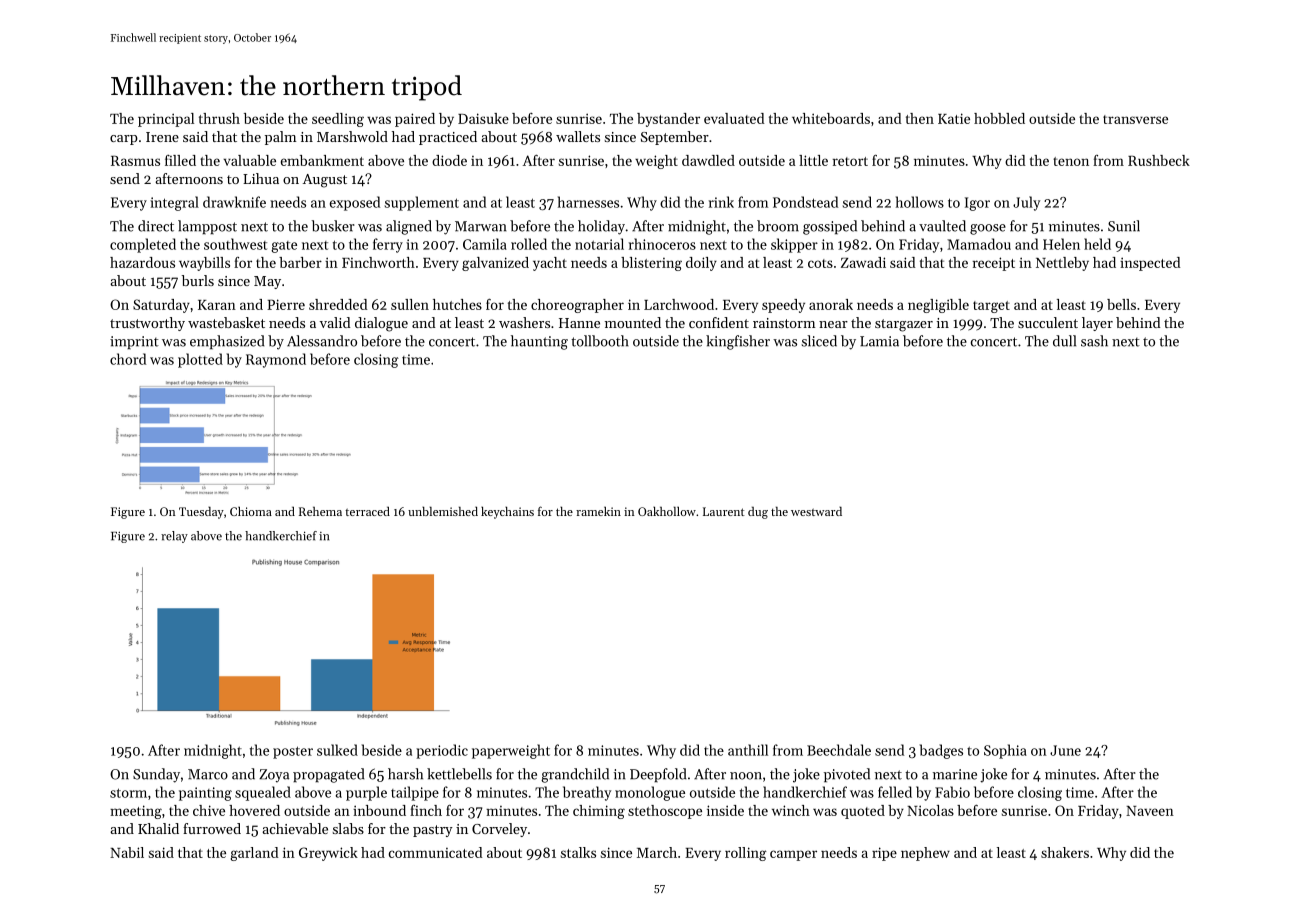 This screenshot has height=924, width=1308. Describe the element at coordinates (793, 855) in the screenshot. I see `camper` at that location.
